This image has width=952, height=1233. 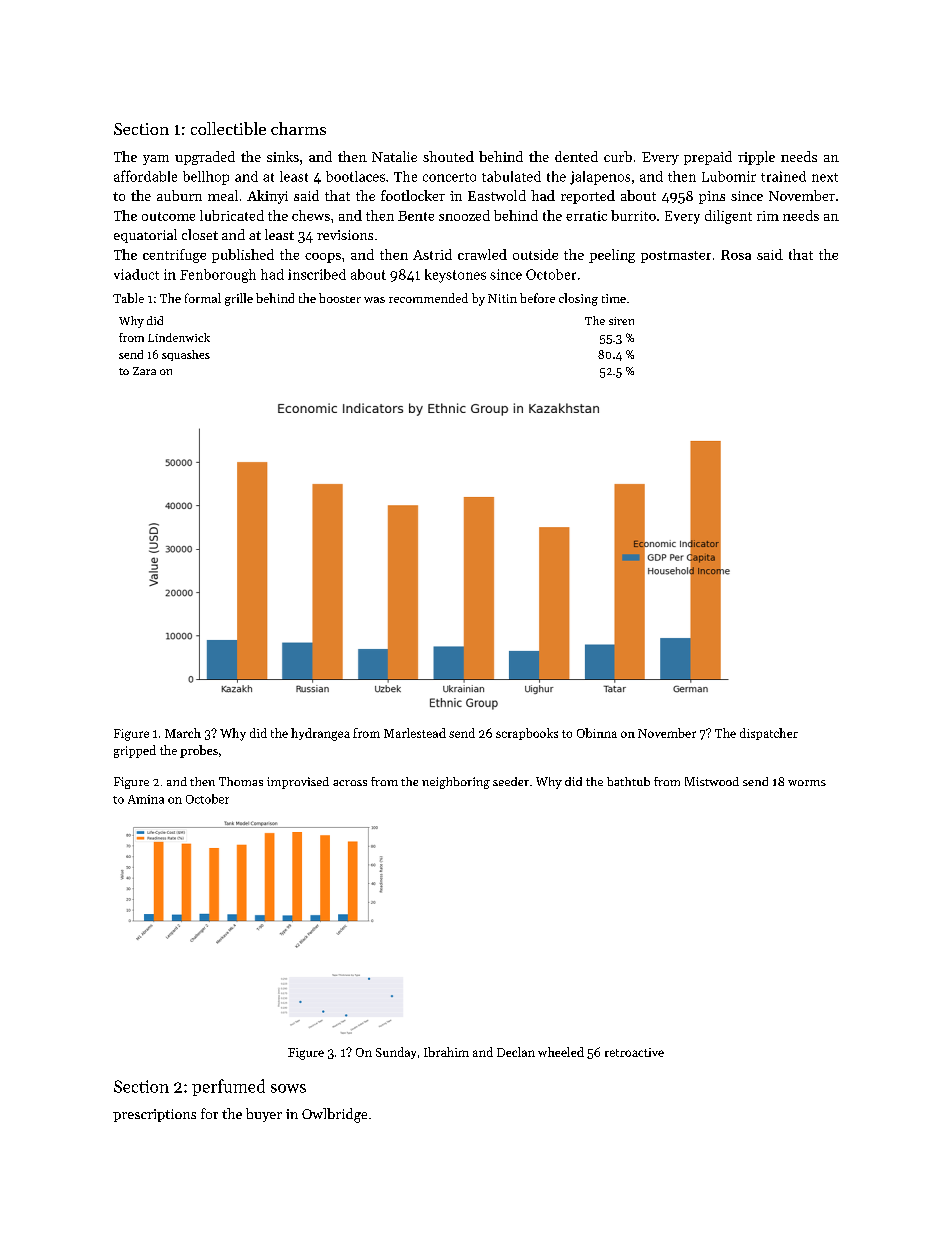 What do you see at coordinates (174, 256) in the image?
I see `centrifuge` at bounding box center [174, 256].
